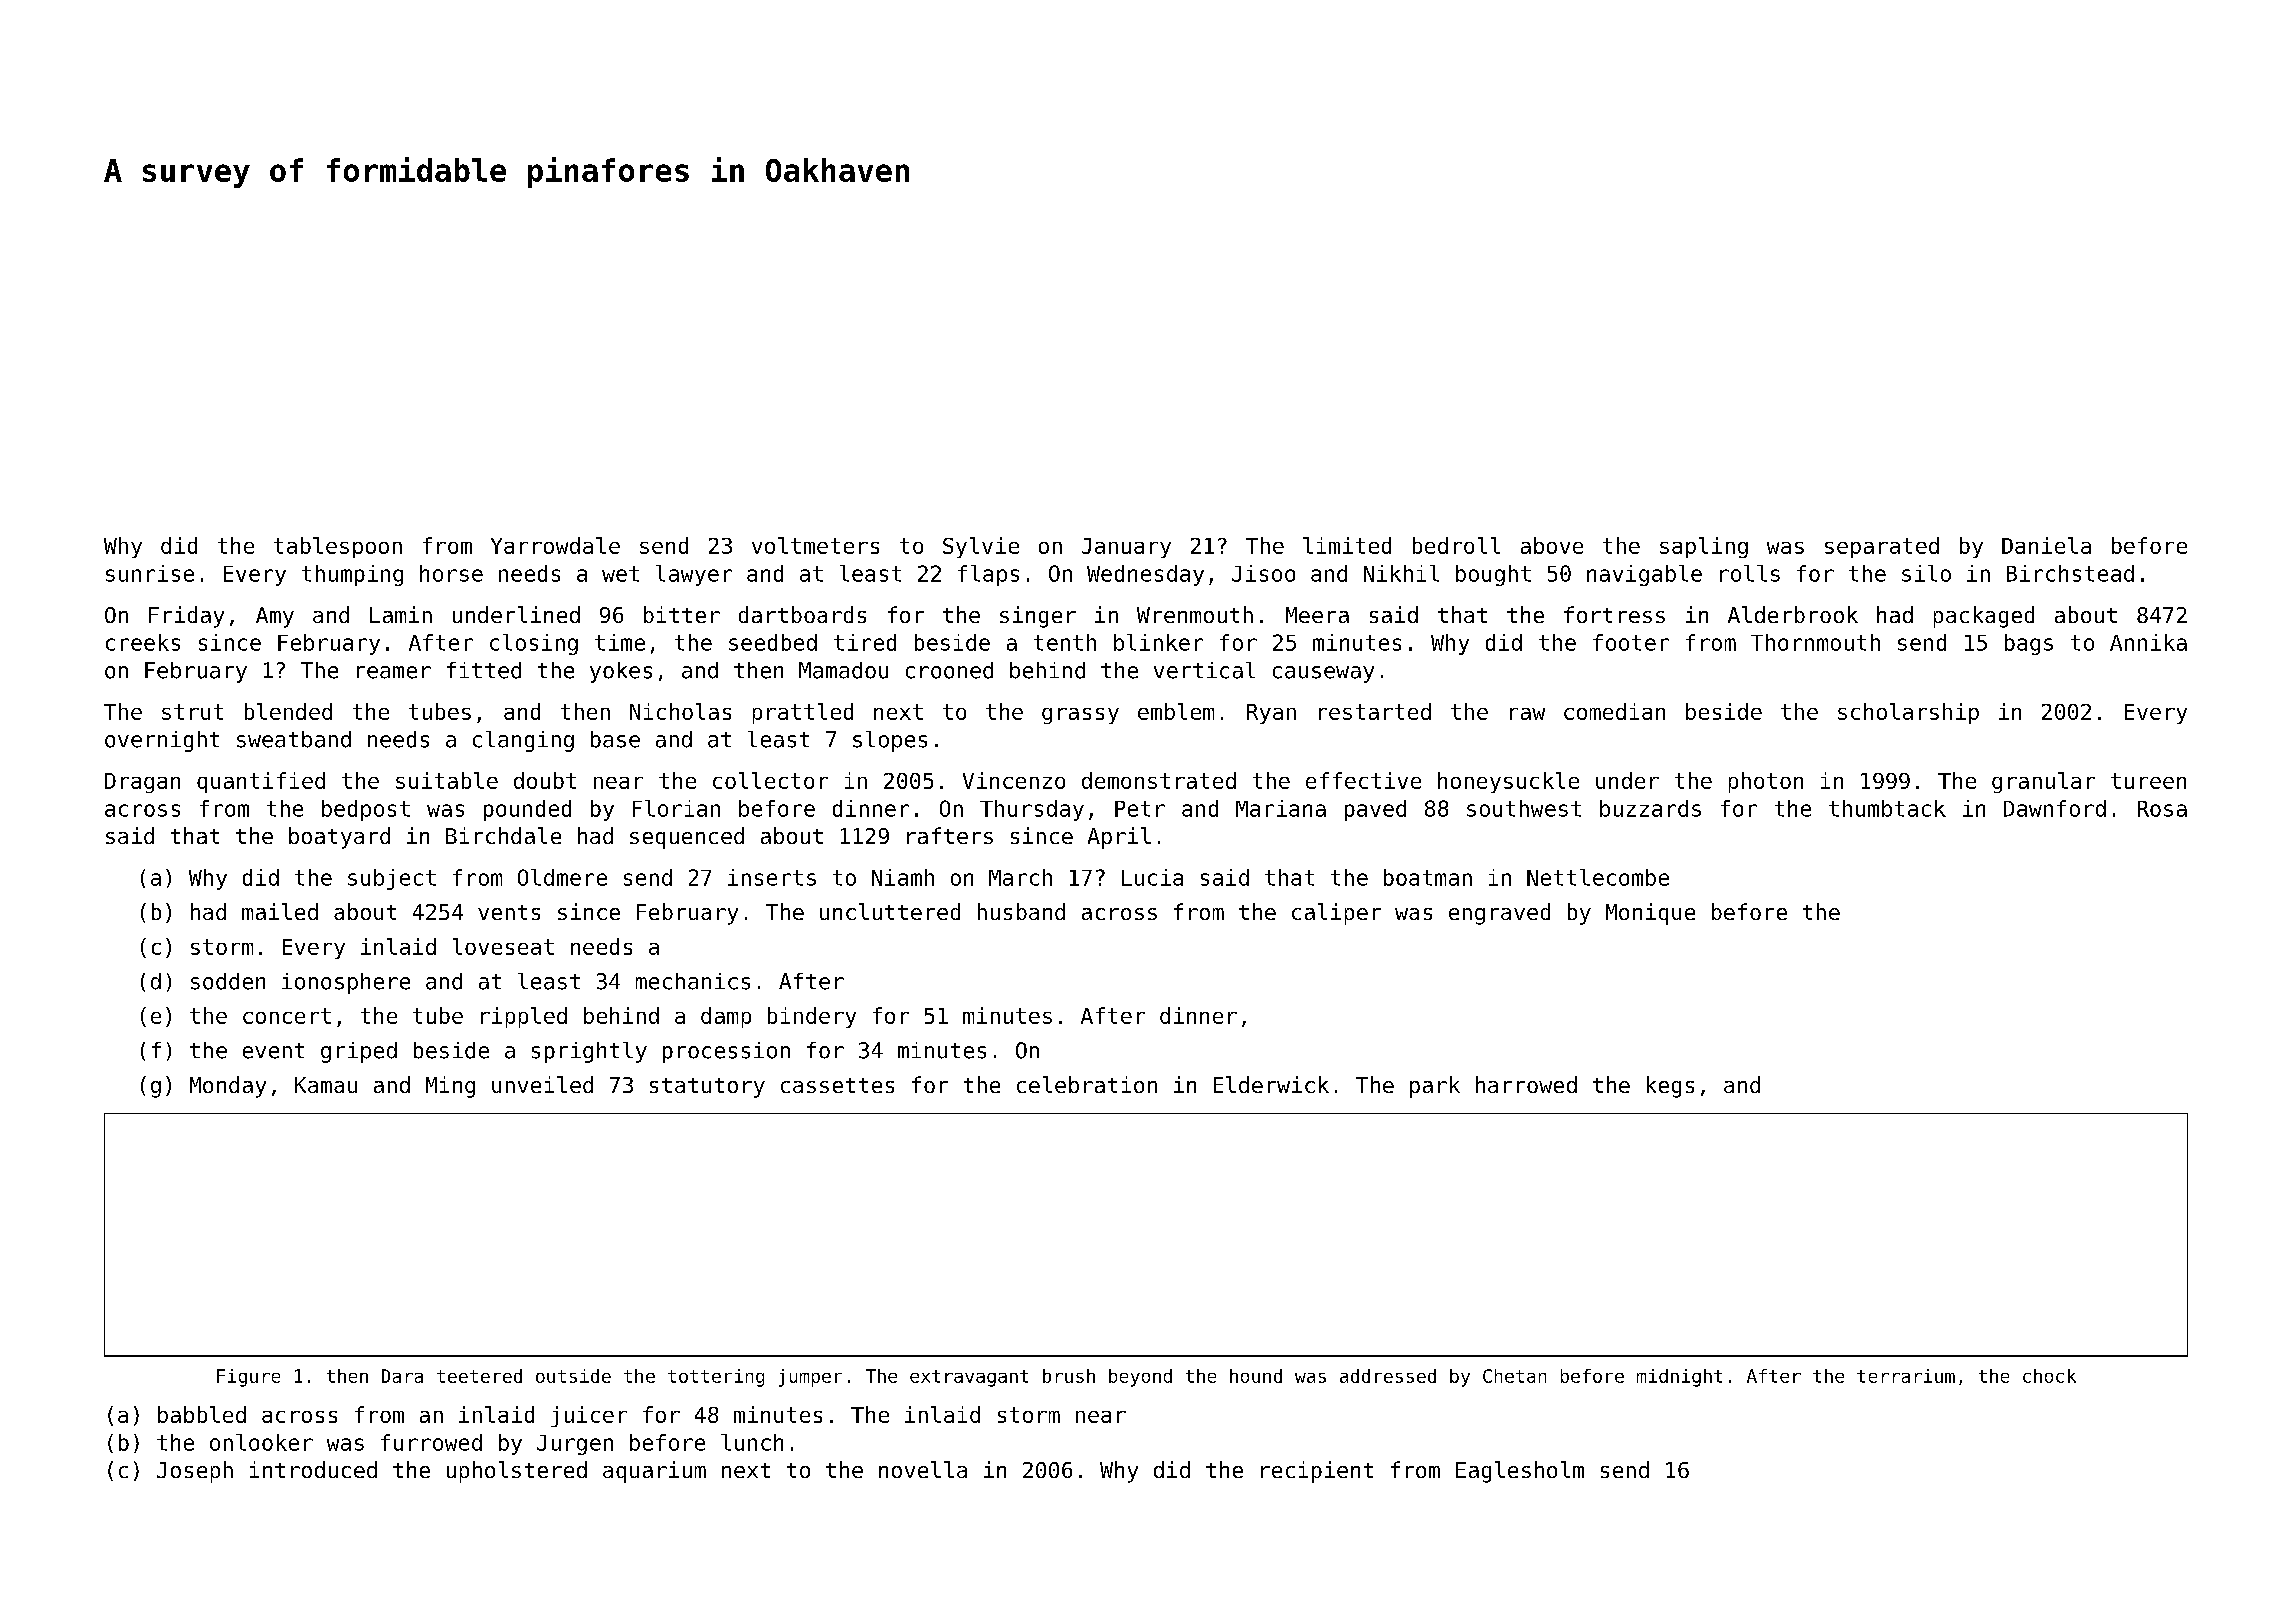  I want to click on Monday, so click(228, 1087).
